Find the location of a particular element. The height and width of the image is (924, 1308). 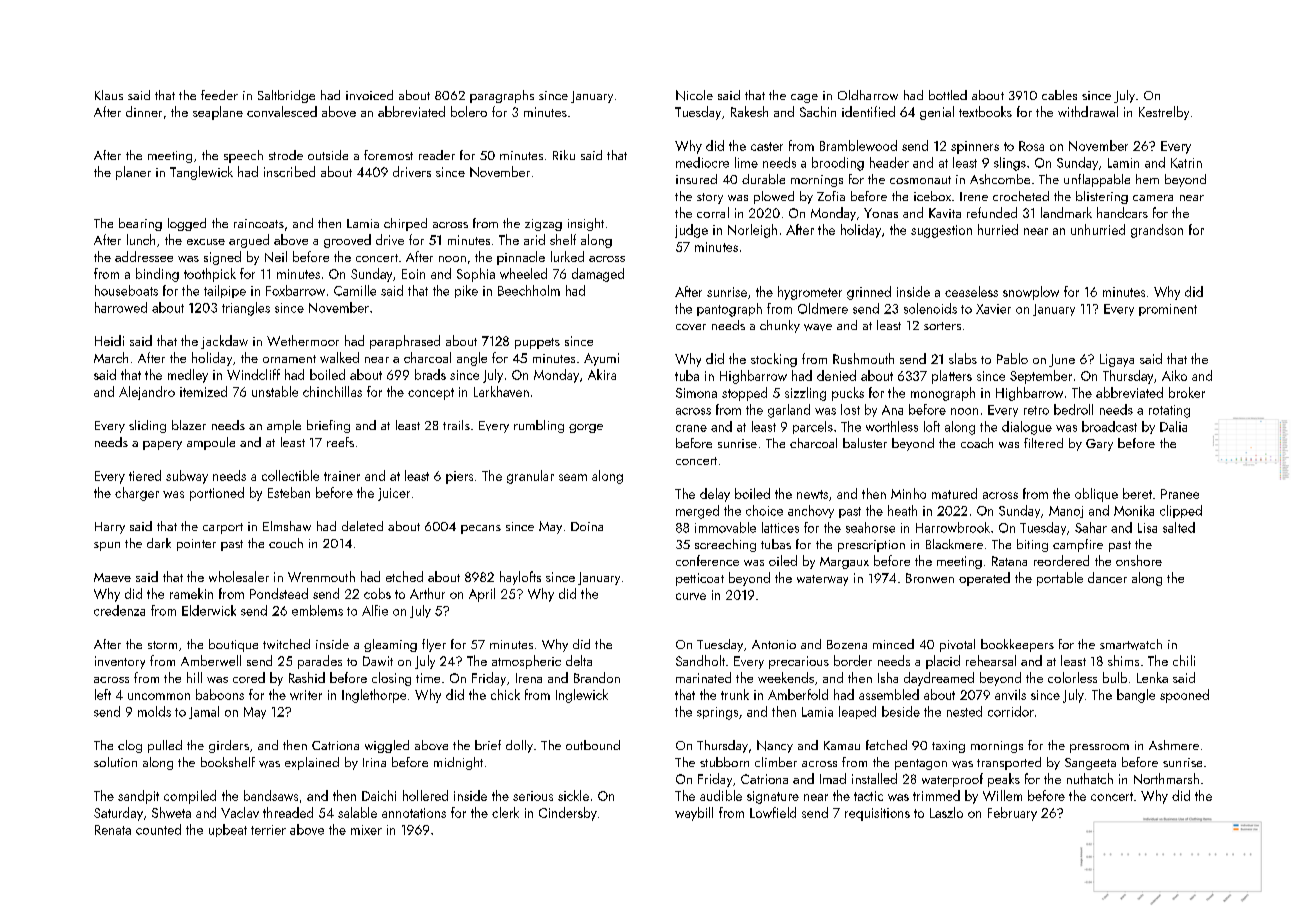

ample is located at coordinates (284, 426).
